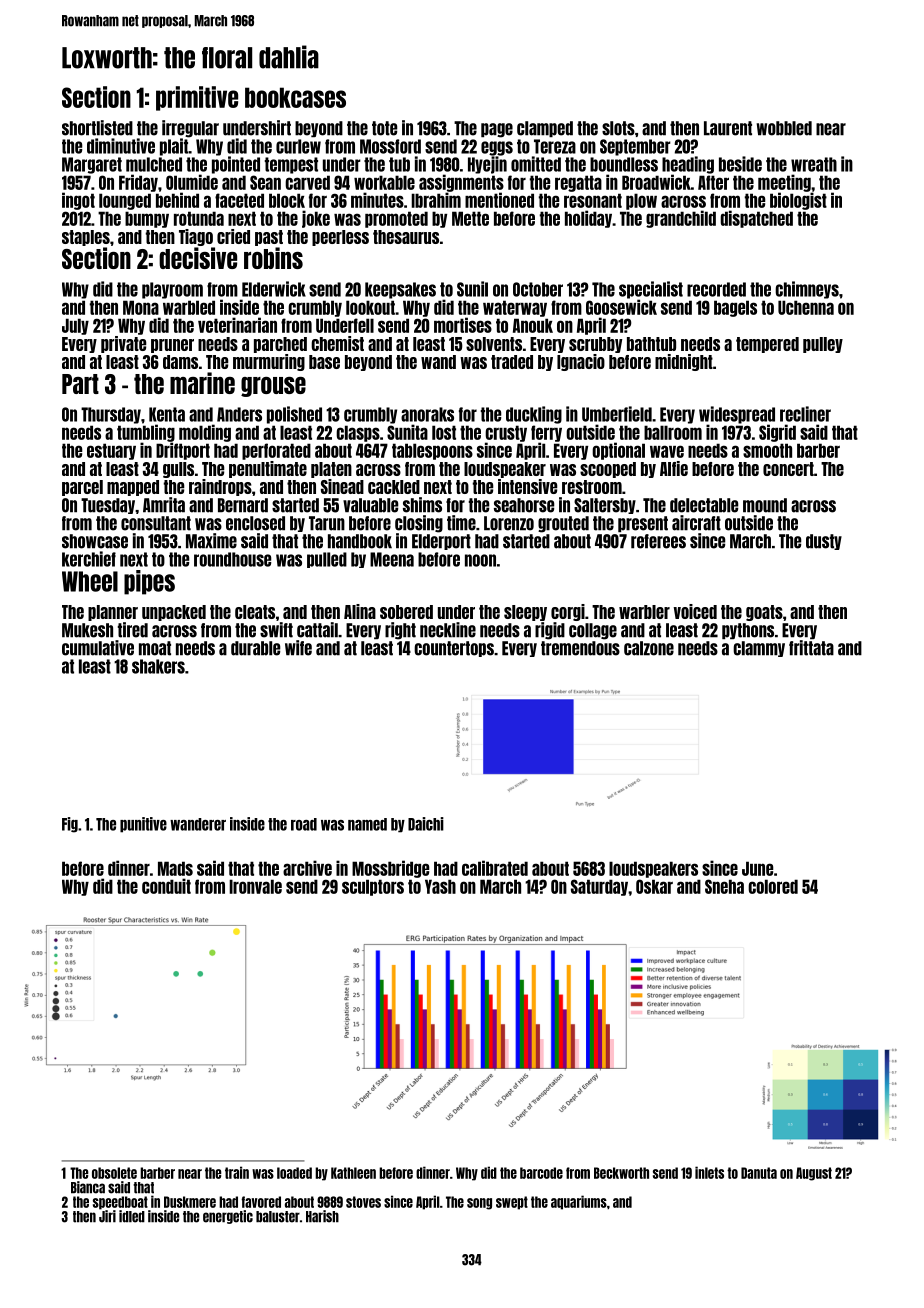 This screenshot has height=1308, width=924. What do you see at coordinates (228, 1217) in the screenshot?
I see `energetic` at bounding box center [228, 1217].
